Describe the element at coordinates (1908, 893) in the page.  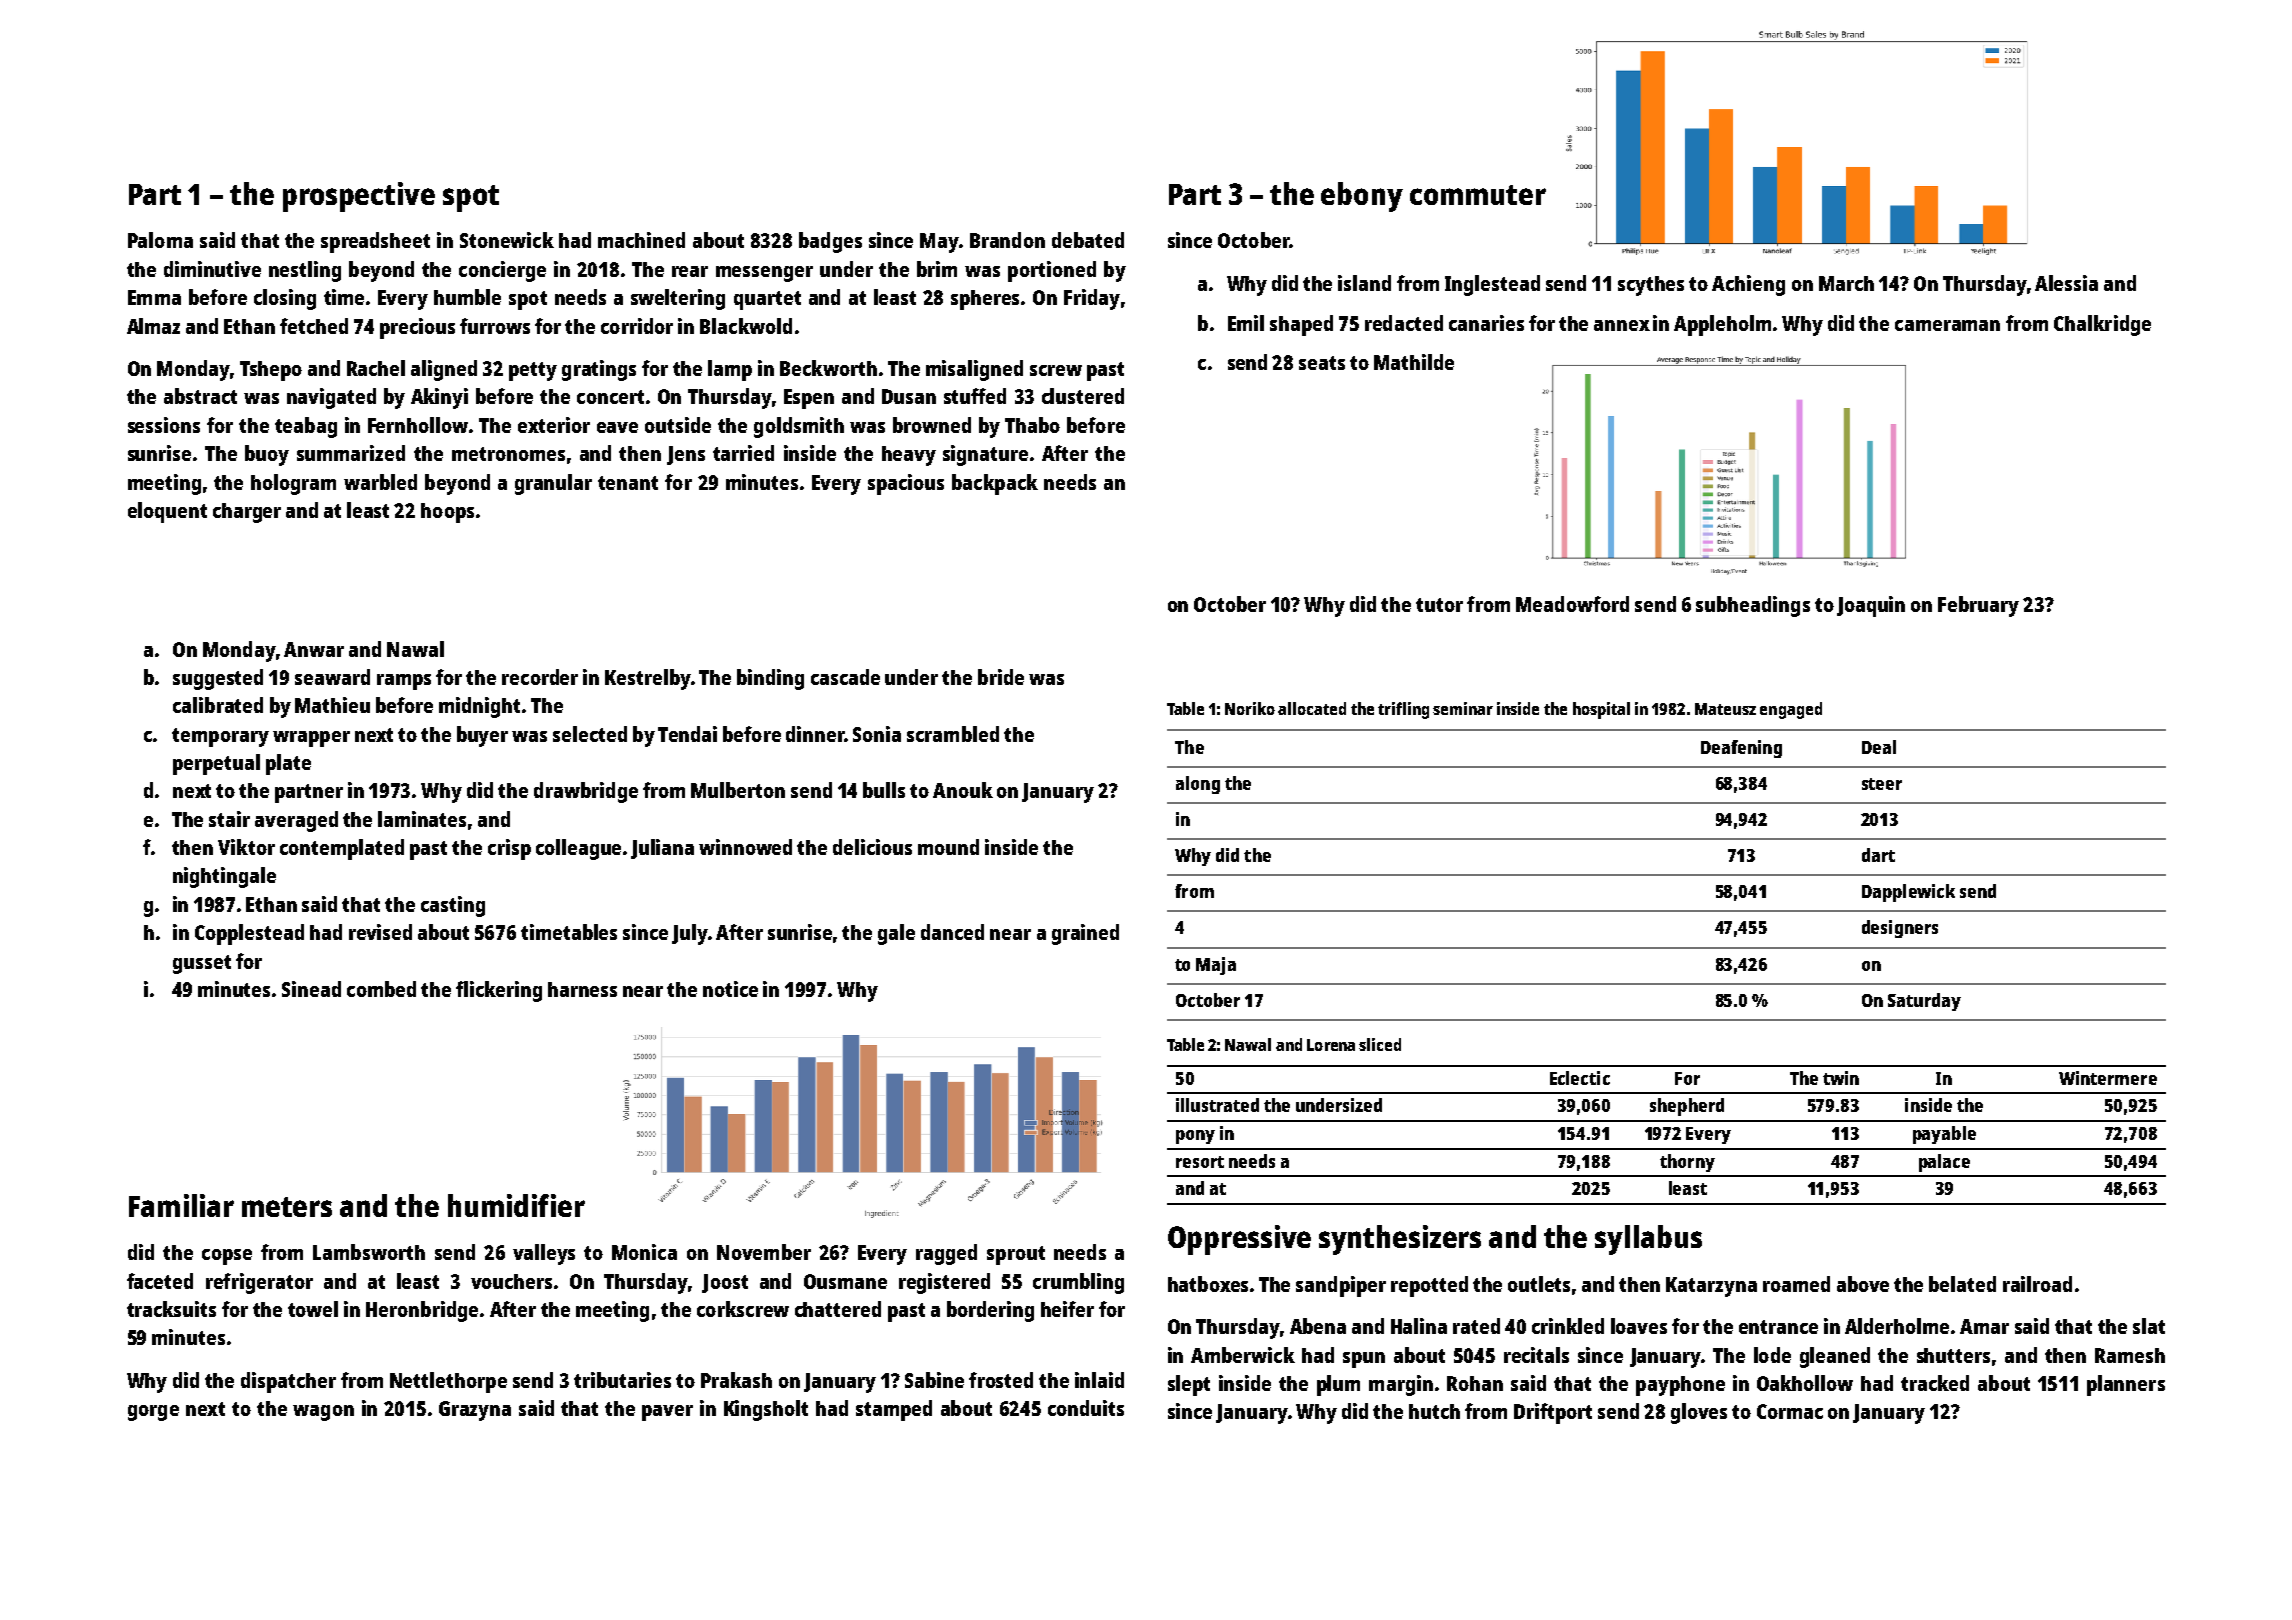
I see `Dapplewick` at that location.
